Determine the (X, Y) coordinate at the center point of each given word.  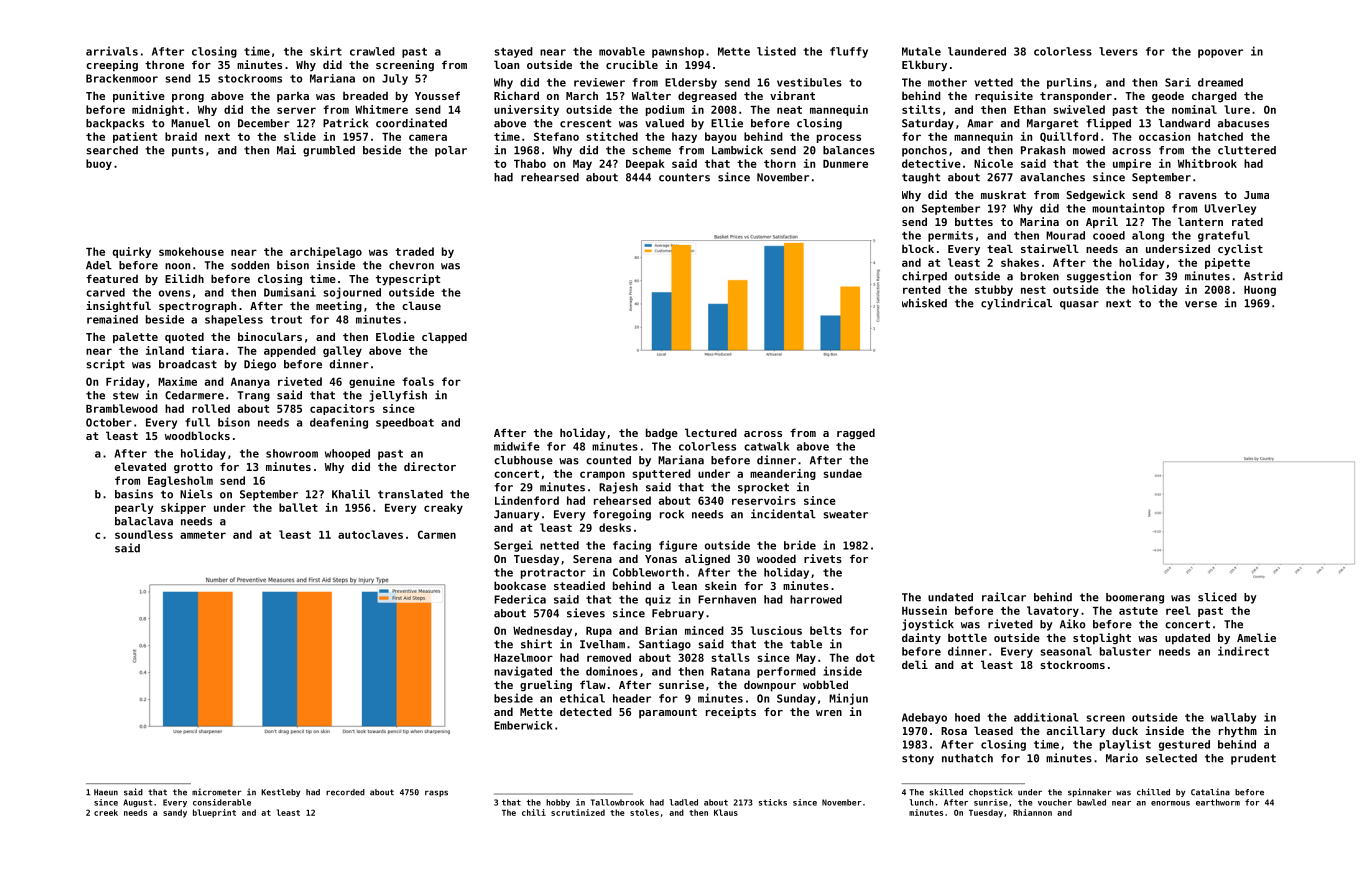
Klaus (726, 812)
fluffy (849, 52)
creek (106, 812)
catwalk (766, 446)
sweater (846, 514)
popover (1220, 53)
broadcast (188, 364)
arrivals (112, 51)
